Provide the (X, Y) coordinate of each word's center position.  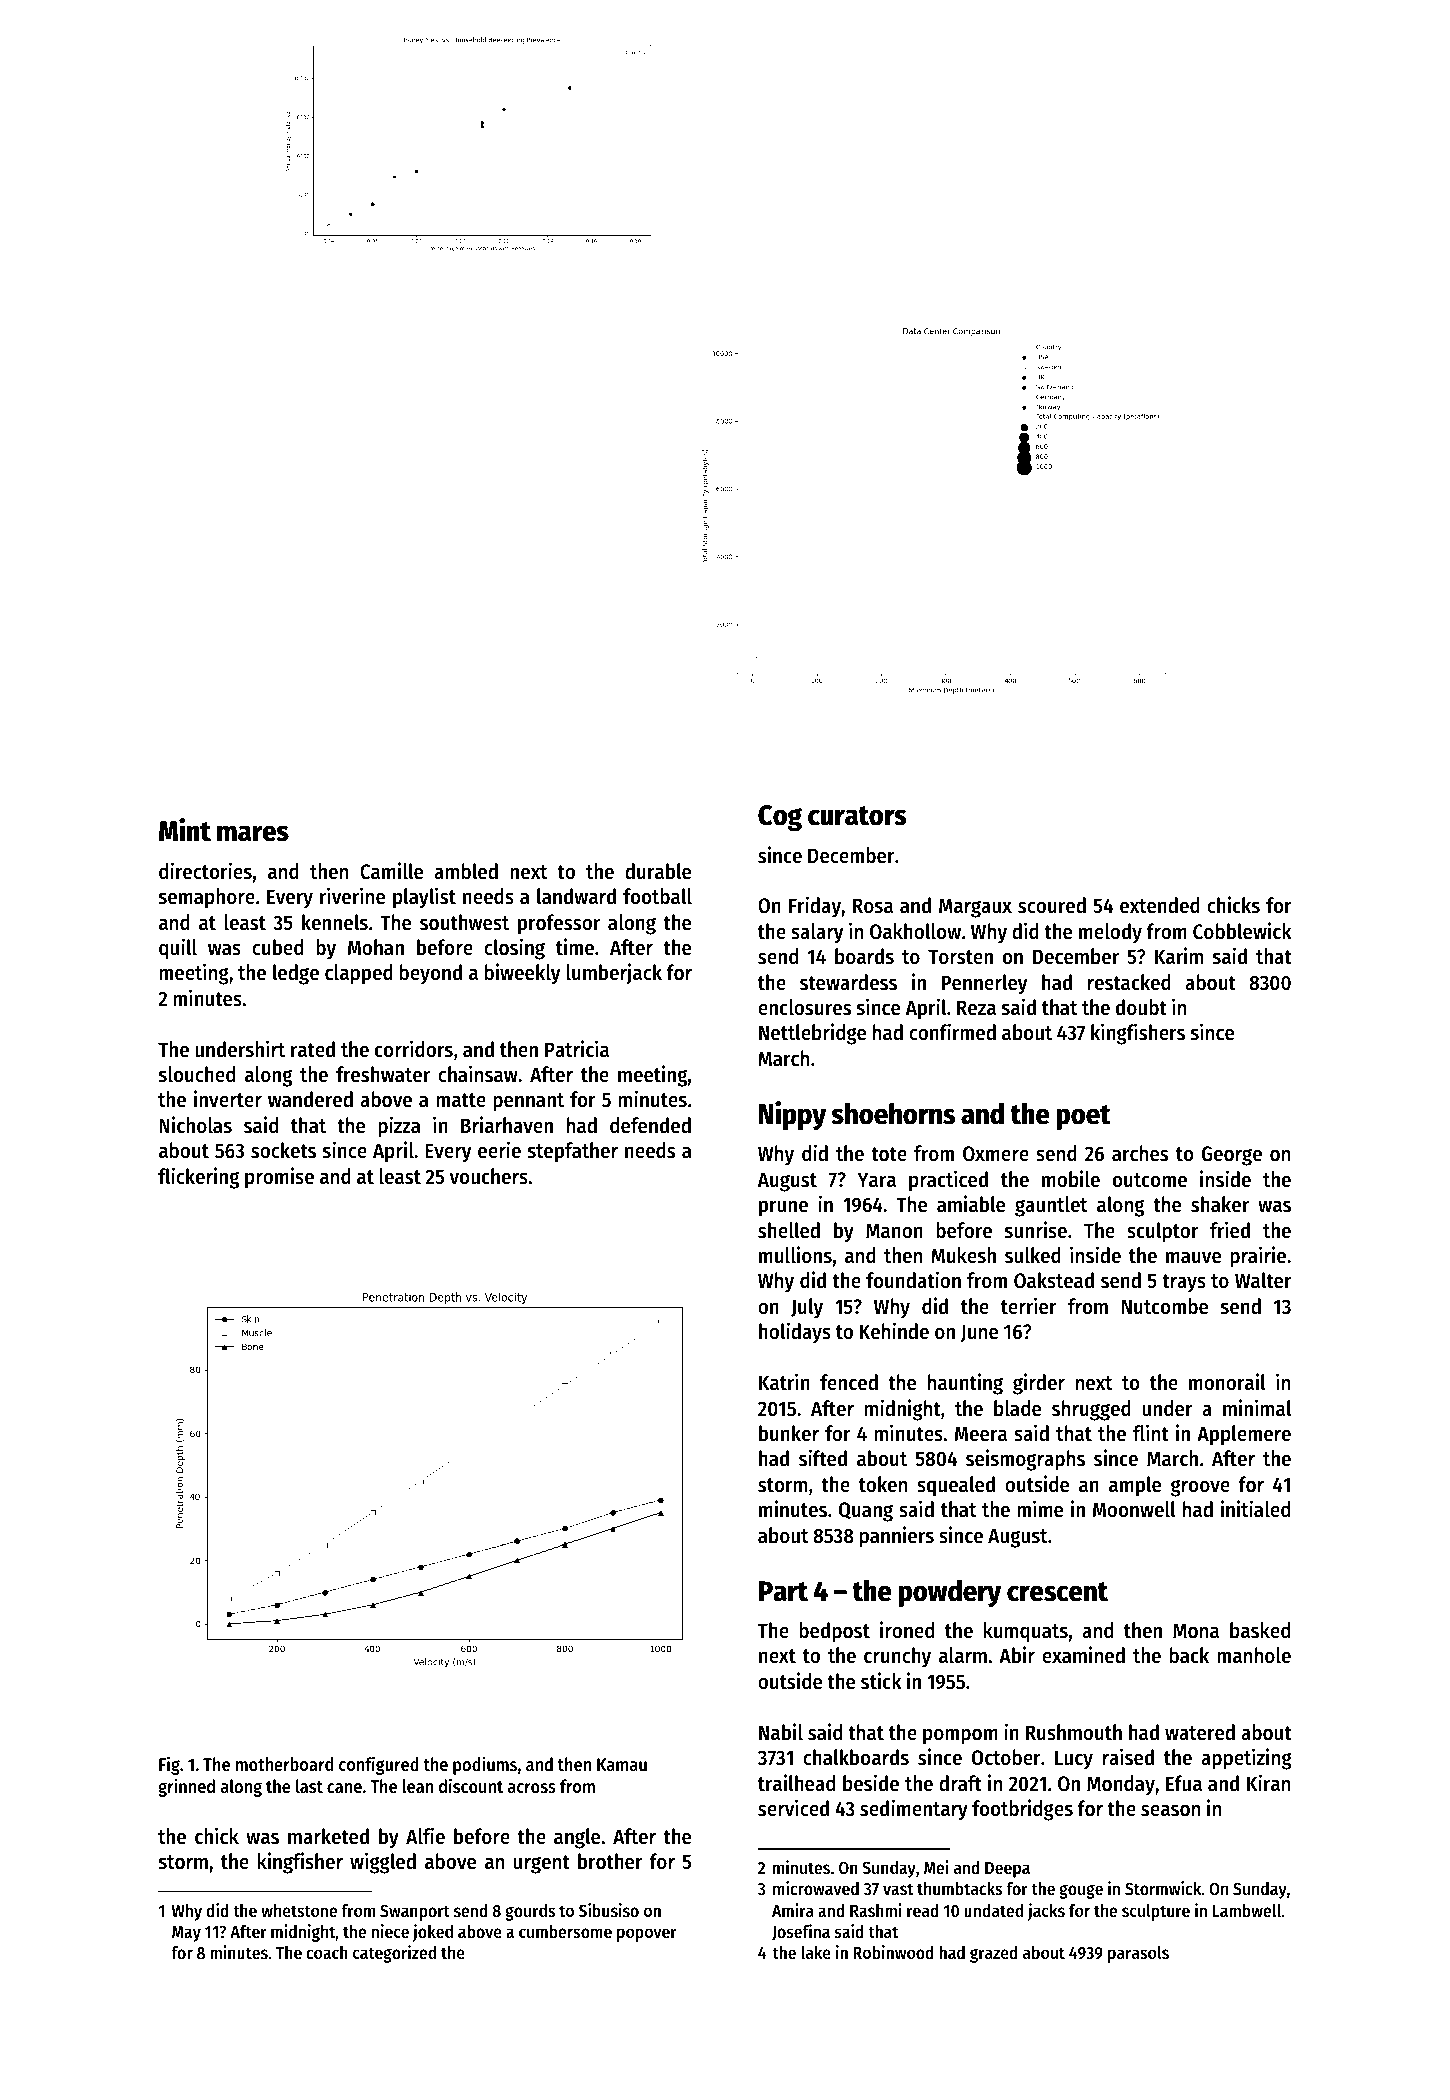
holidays (795, 1333)
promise (279, 1178)
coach (327, 1952)
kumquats (1026, 1632)
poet (1083, 1117)
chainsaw (478, 1074)
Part (783, 1591)
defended (650, 1125)
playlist (424, 898)
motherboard (284, 1764)
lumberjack (614, 974)
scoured (1052, 905)
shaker (1220, 1204)
